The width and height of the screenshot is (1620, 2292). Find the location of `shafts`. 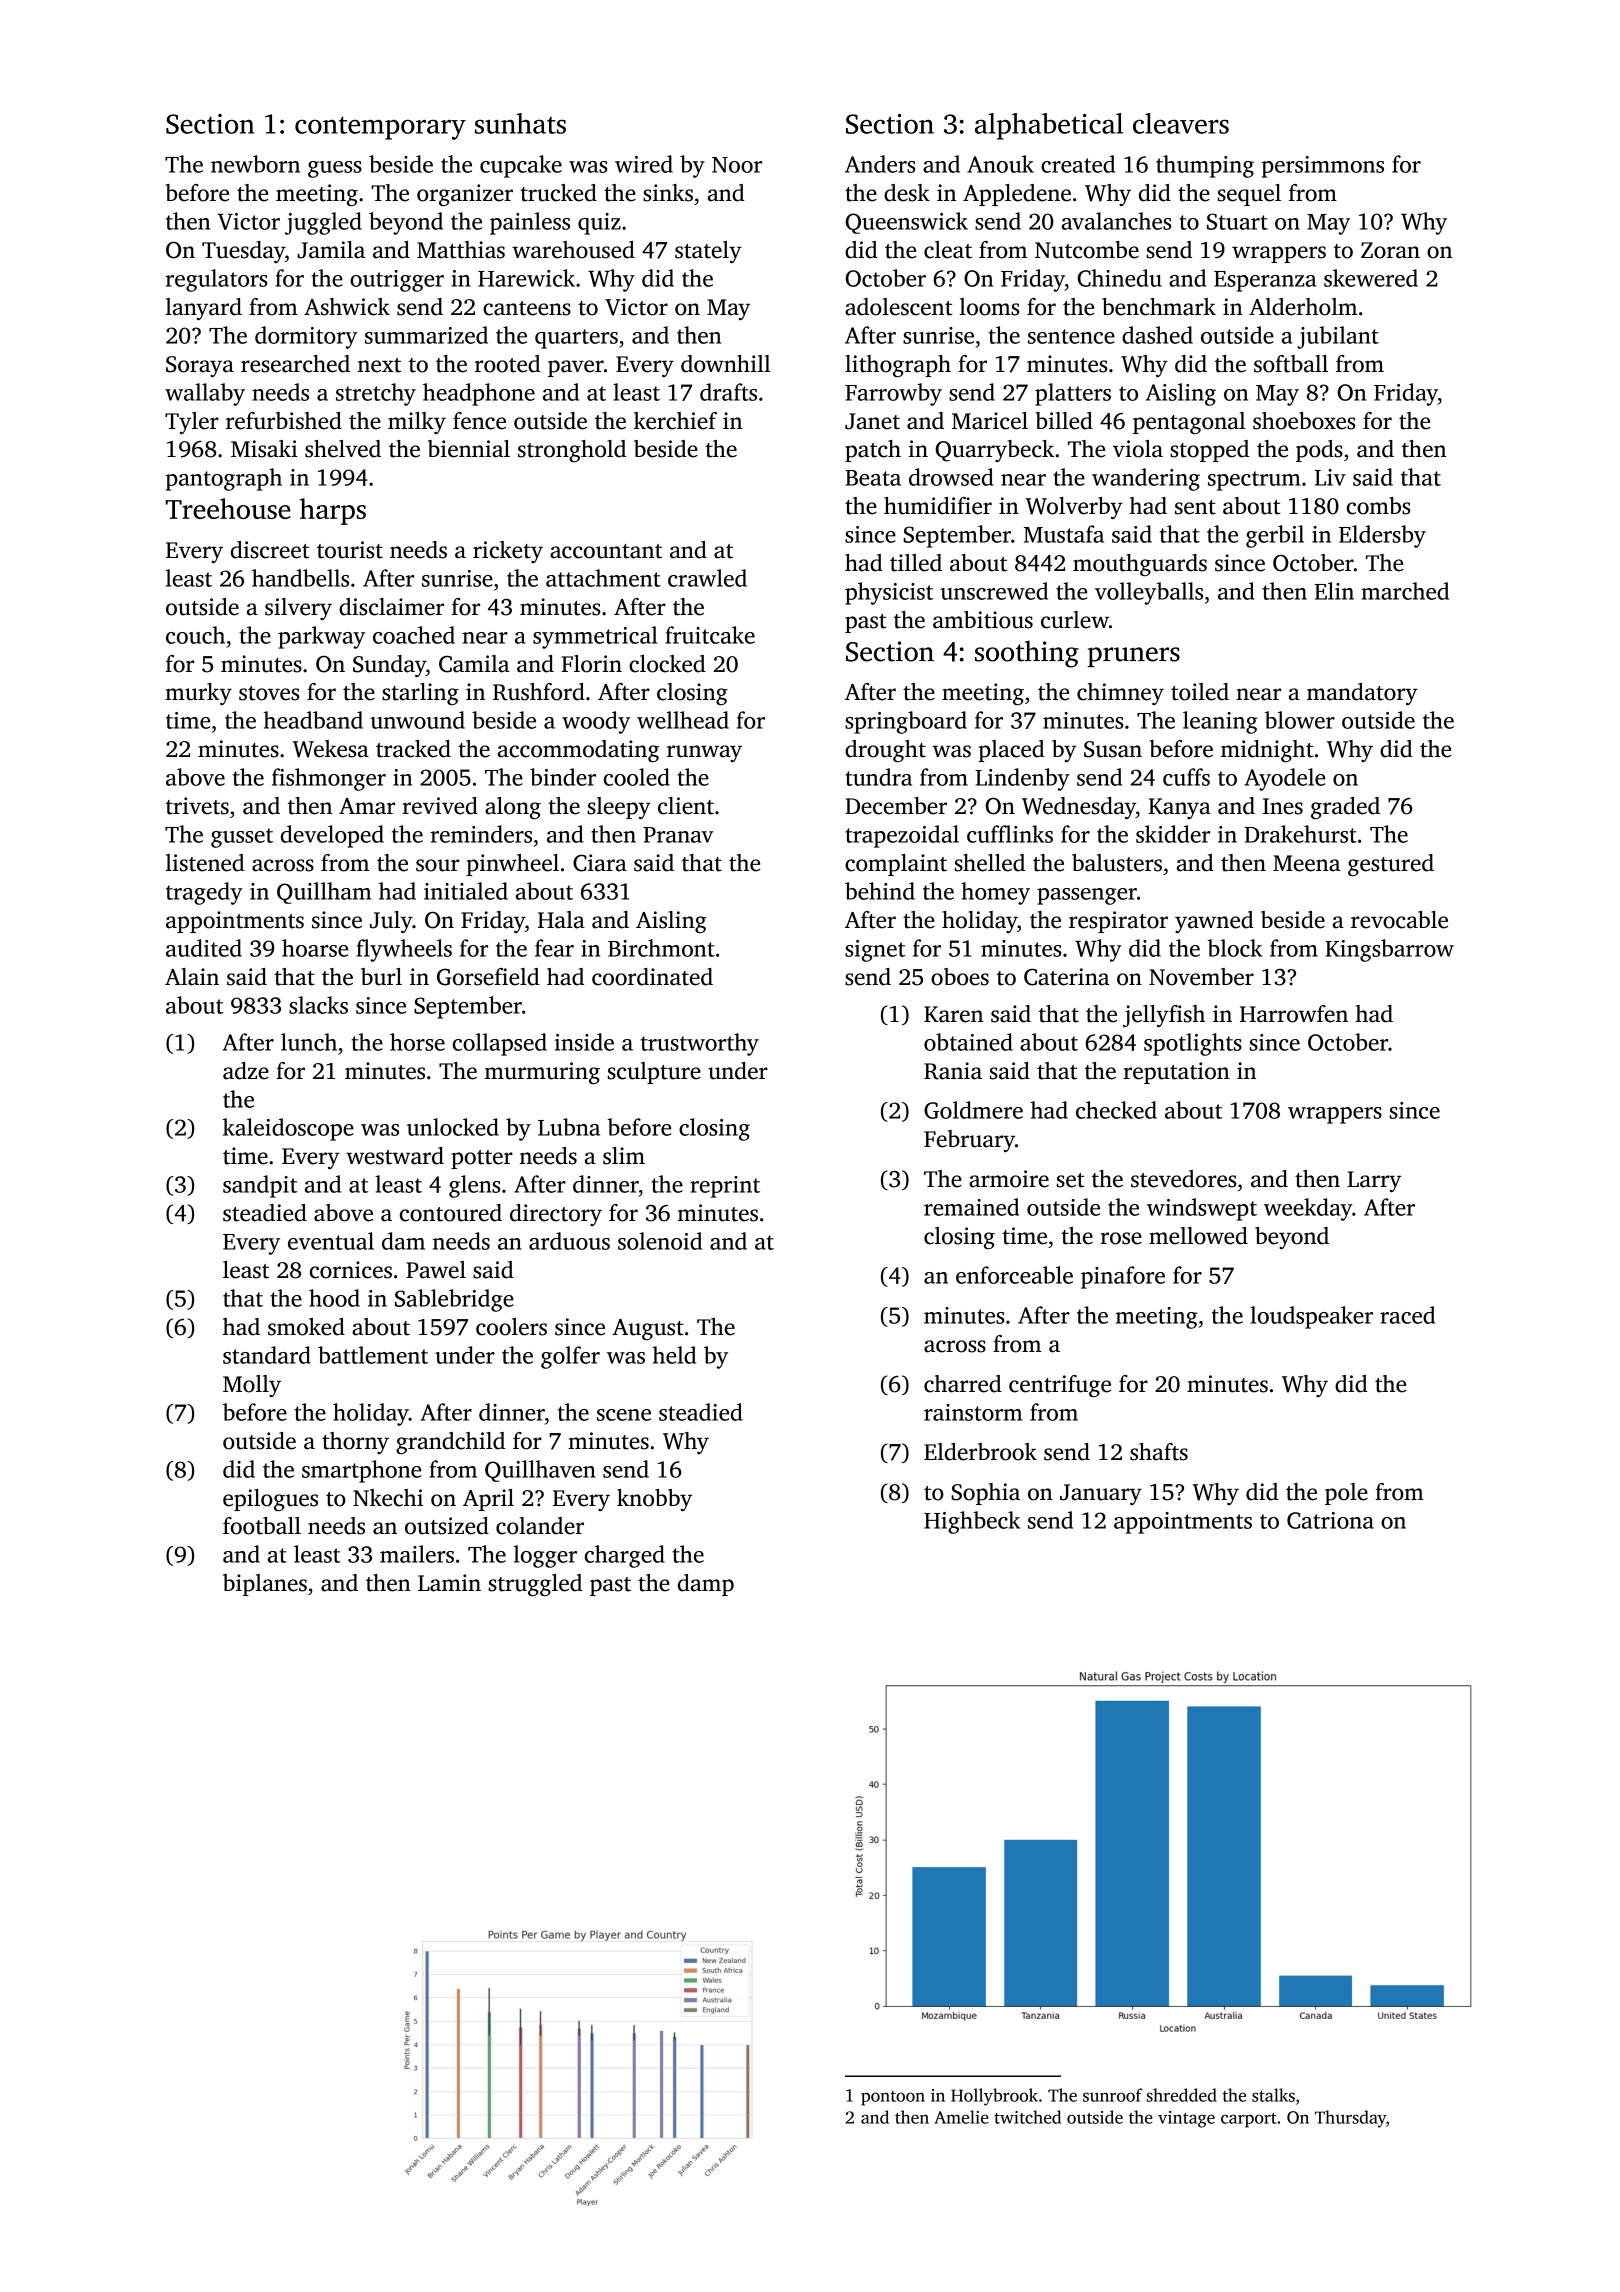

shafts is located at coordinates (1159, 1452).
